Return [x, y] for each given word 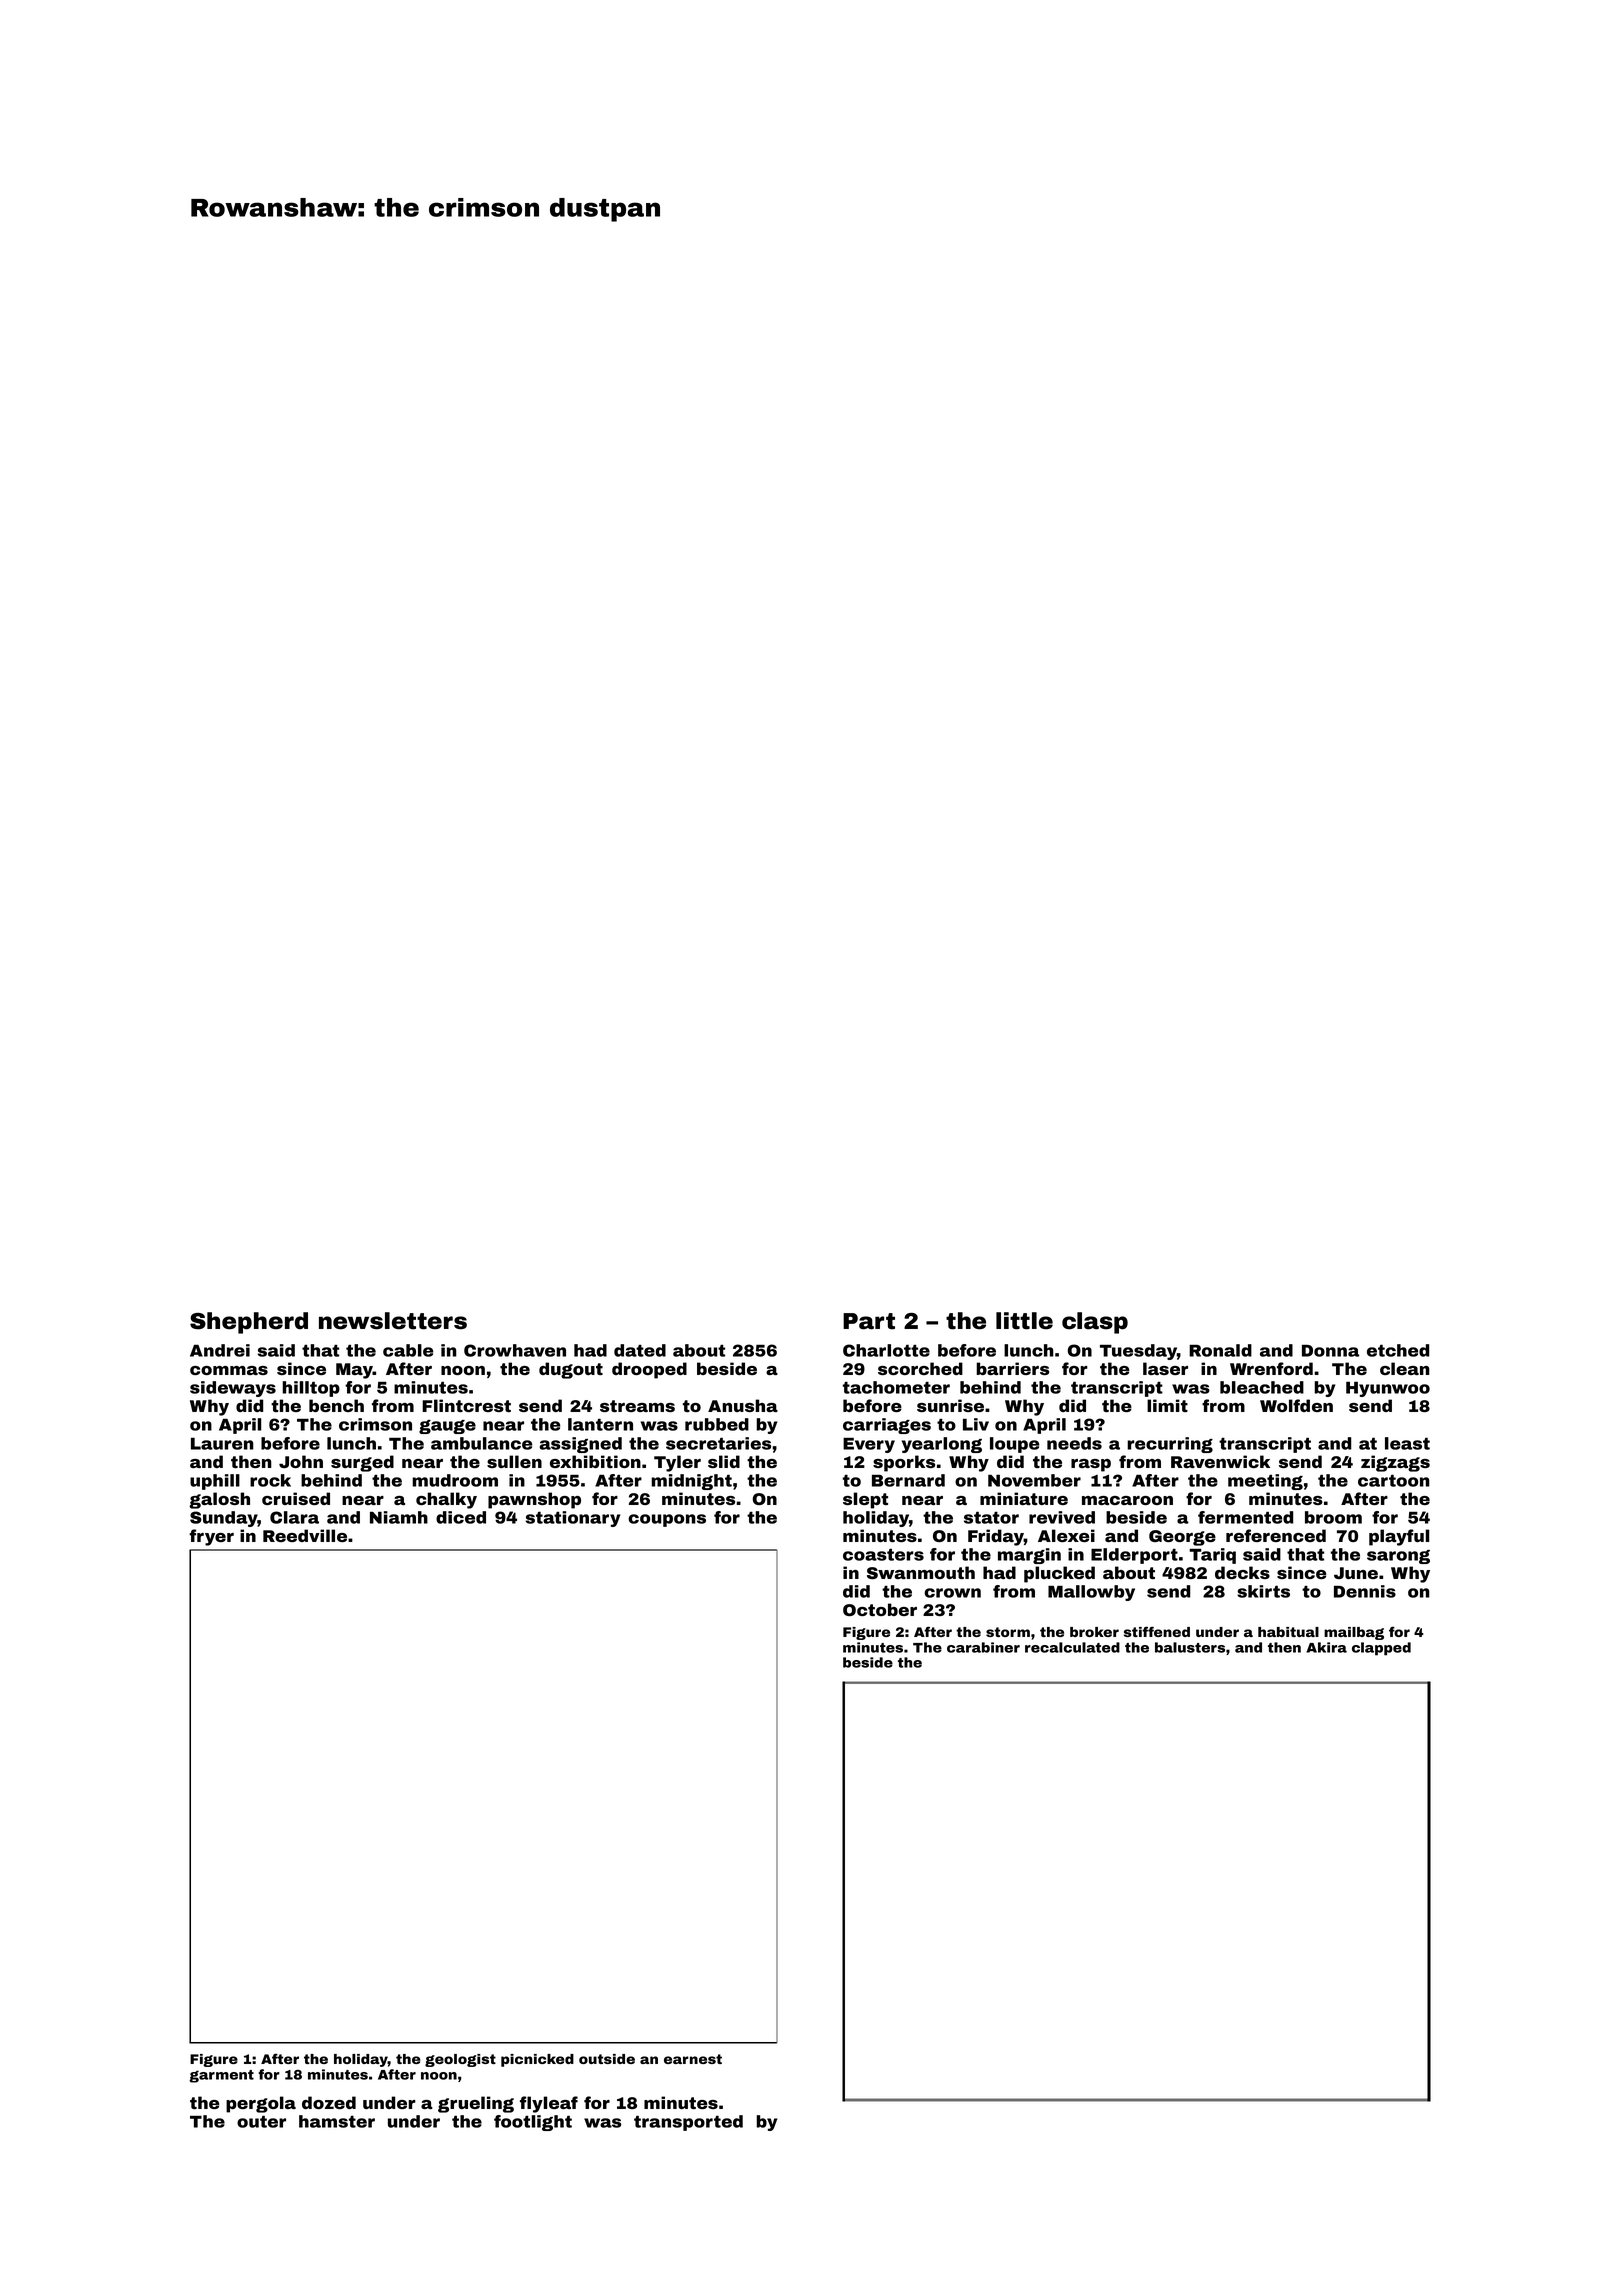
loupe [1015, 1445]
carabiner [983, 1647]
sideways [233, 1389]
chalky [446, 1500]
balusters [1190, 1647]
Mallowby [1091, 1593]
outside [607, 2059]
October [880, 1609]
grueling [476, 2104]
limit [1167, 1405]
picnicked [537, 2060]
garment [221, 2076]
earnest [693, 2059]
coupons [667, 1520]
